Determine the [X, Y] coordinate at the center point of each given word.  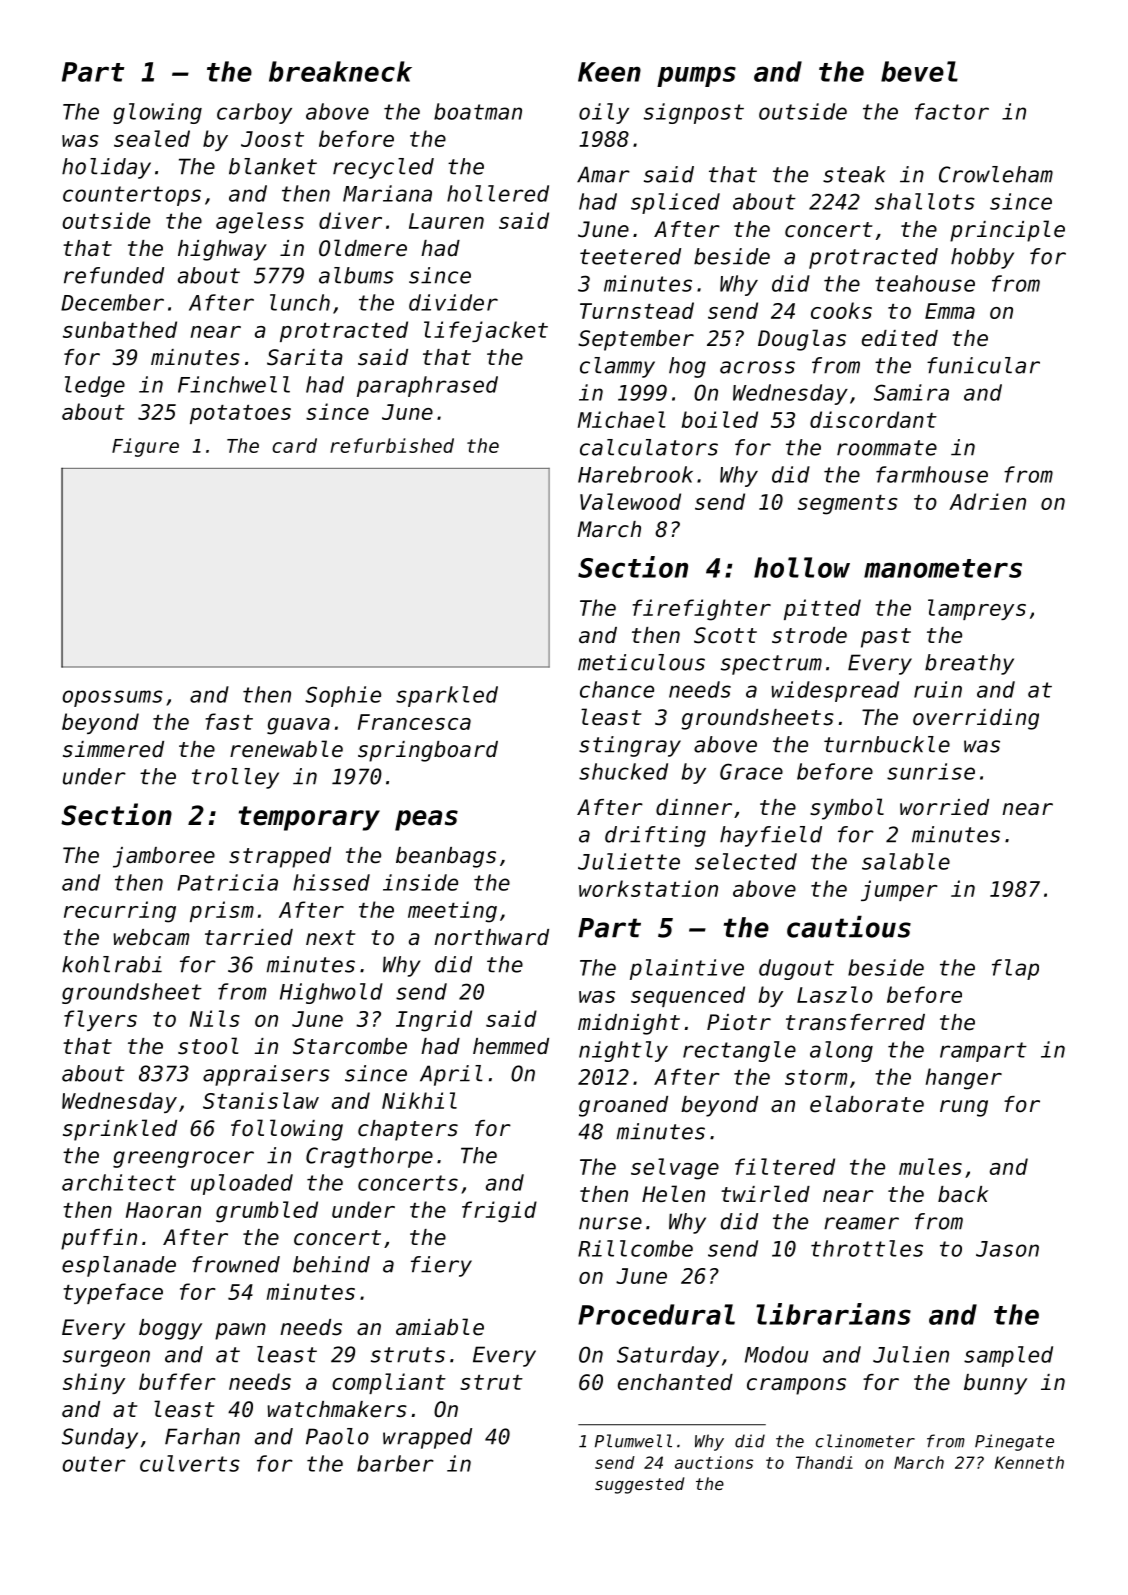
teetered [630, 256]
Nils [215, 1018]
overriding [976, 719]
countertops [132, 196]
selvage [675, 1169]
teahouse [925, 283]
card [294, 445]
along [841, 1051]
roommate [887, 448]
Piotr [739, 1022]
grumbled [267, 1212]
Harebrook [635, 474]
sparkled [447, 696]
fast [229, 721]
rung [964, 1108]
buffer [177, 1381]
